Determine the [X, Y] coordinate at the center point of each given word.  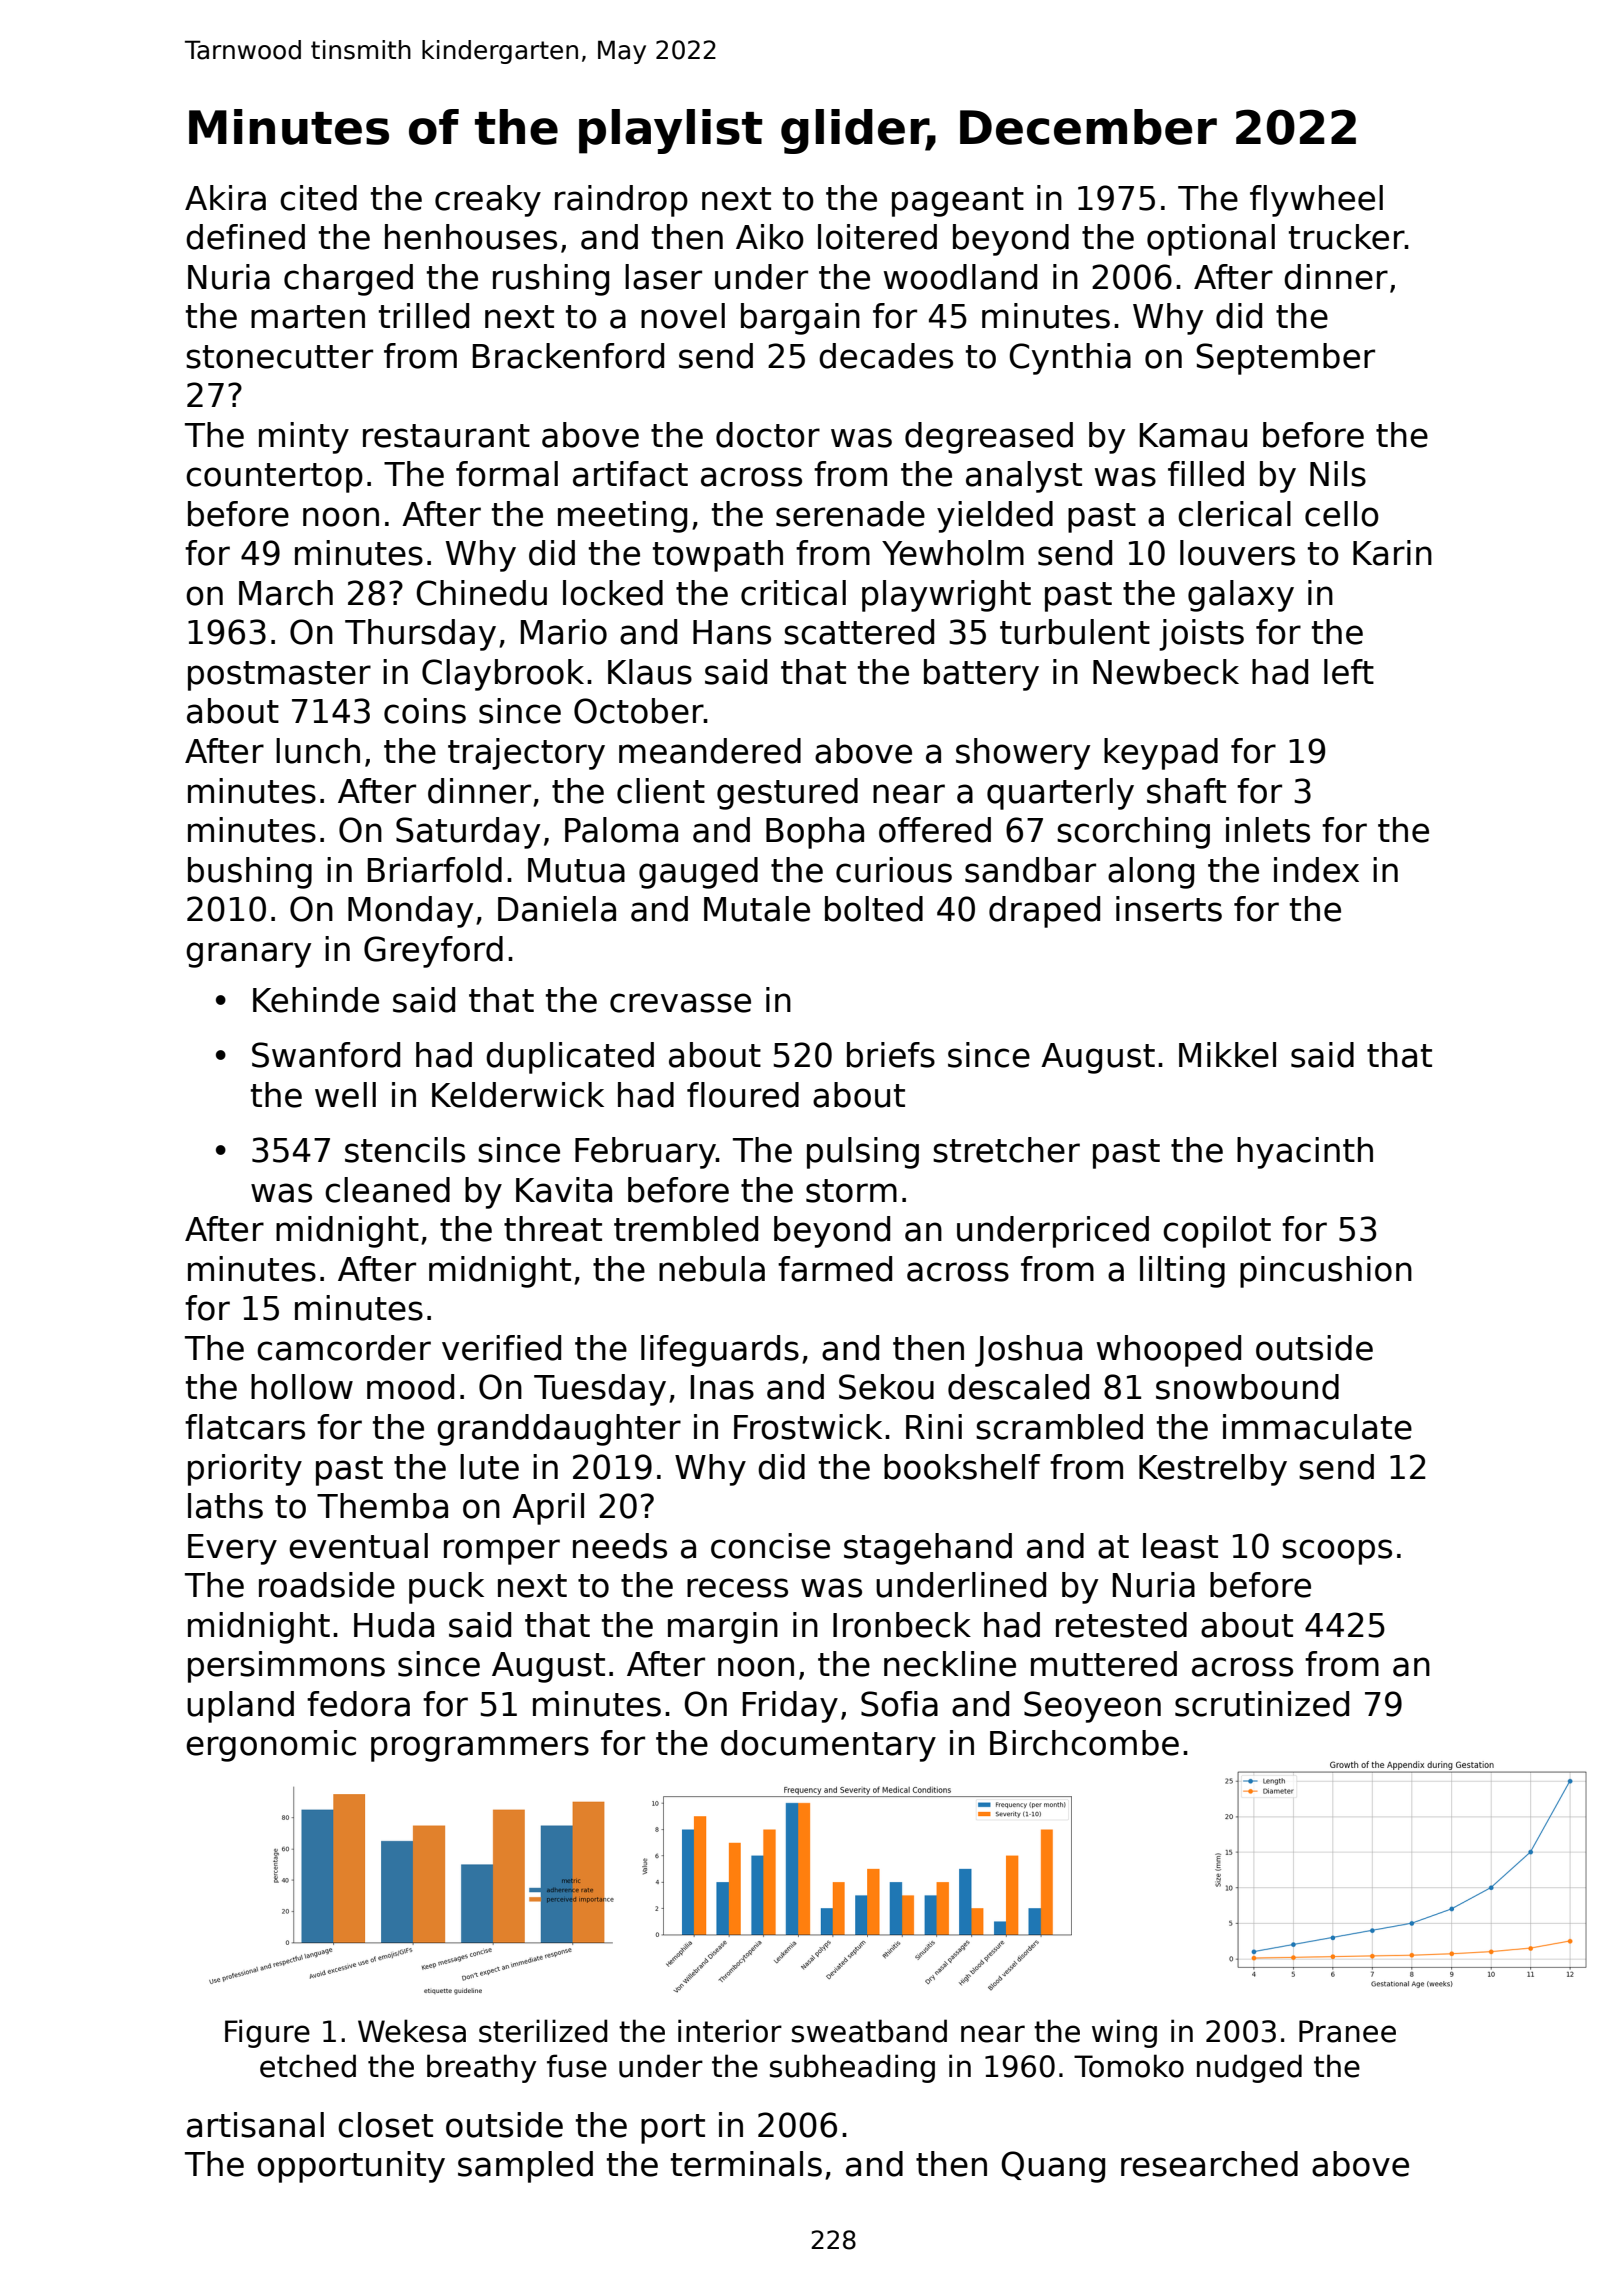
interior [730, 2031]
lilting [1182, 1272]
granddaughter [559, 1430]
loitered [877, 237]
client [661, 791]
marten [308, 317]
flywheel [1316, 201]
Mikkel [1227, 1055]
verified [501, 1348]
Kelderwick [518, 1095]
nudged [1249, 2068]
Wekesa [412, 2031]
